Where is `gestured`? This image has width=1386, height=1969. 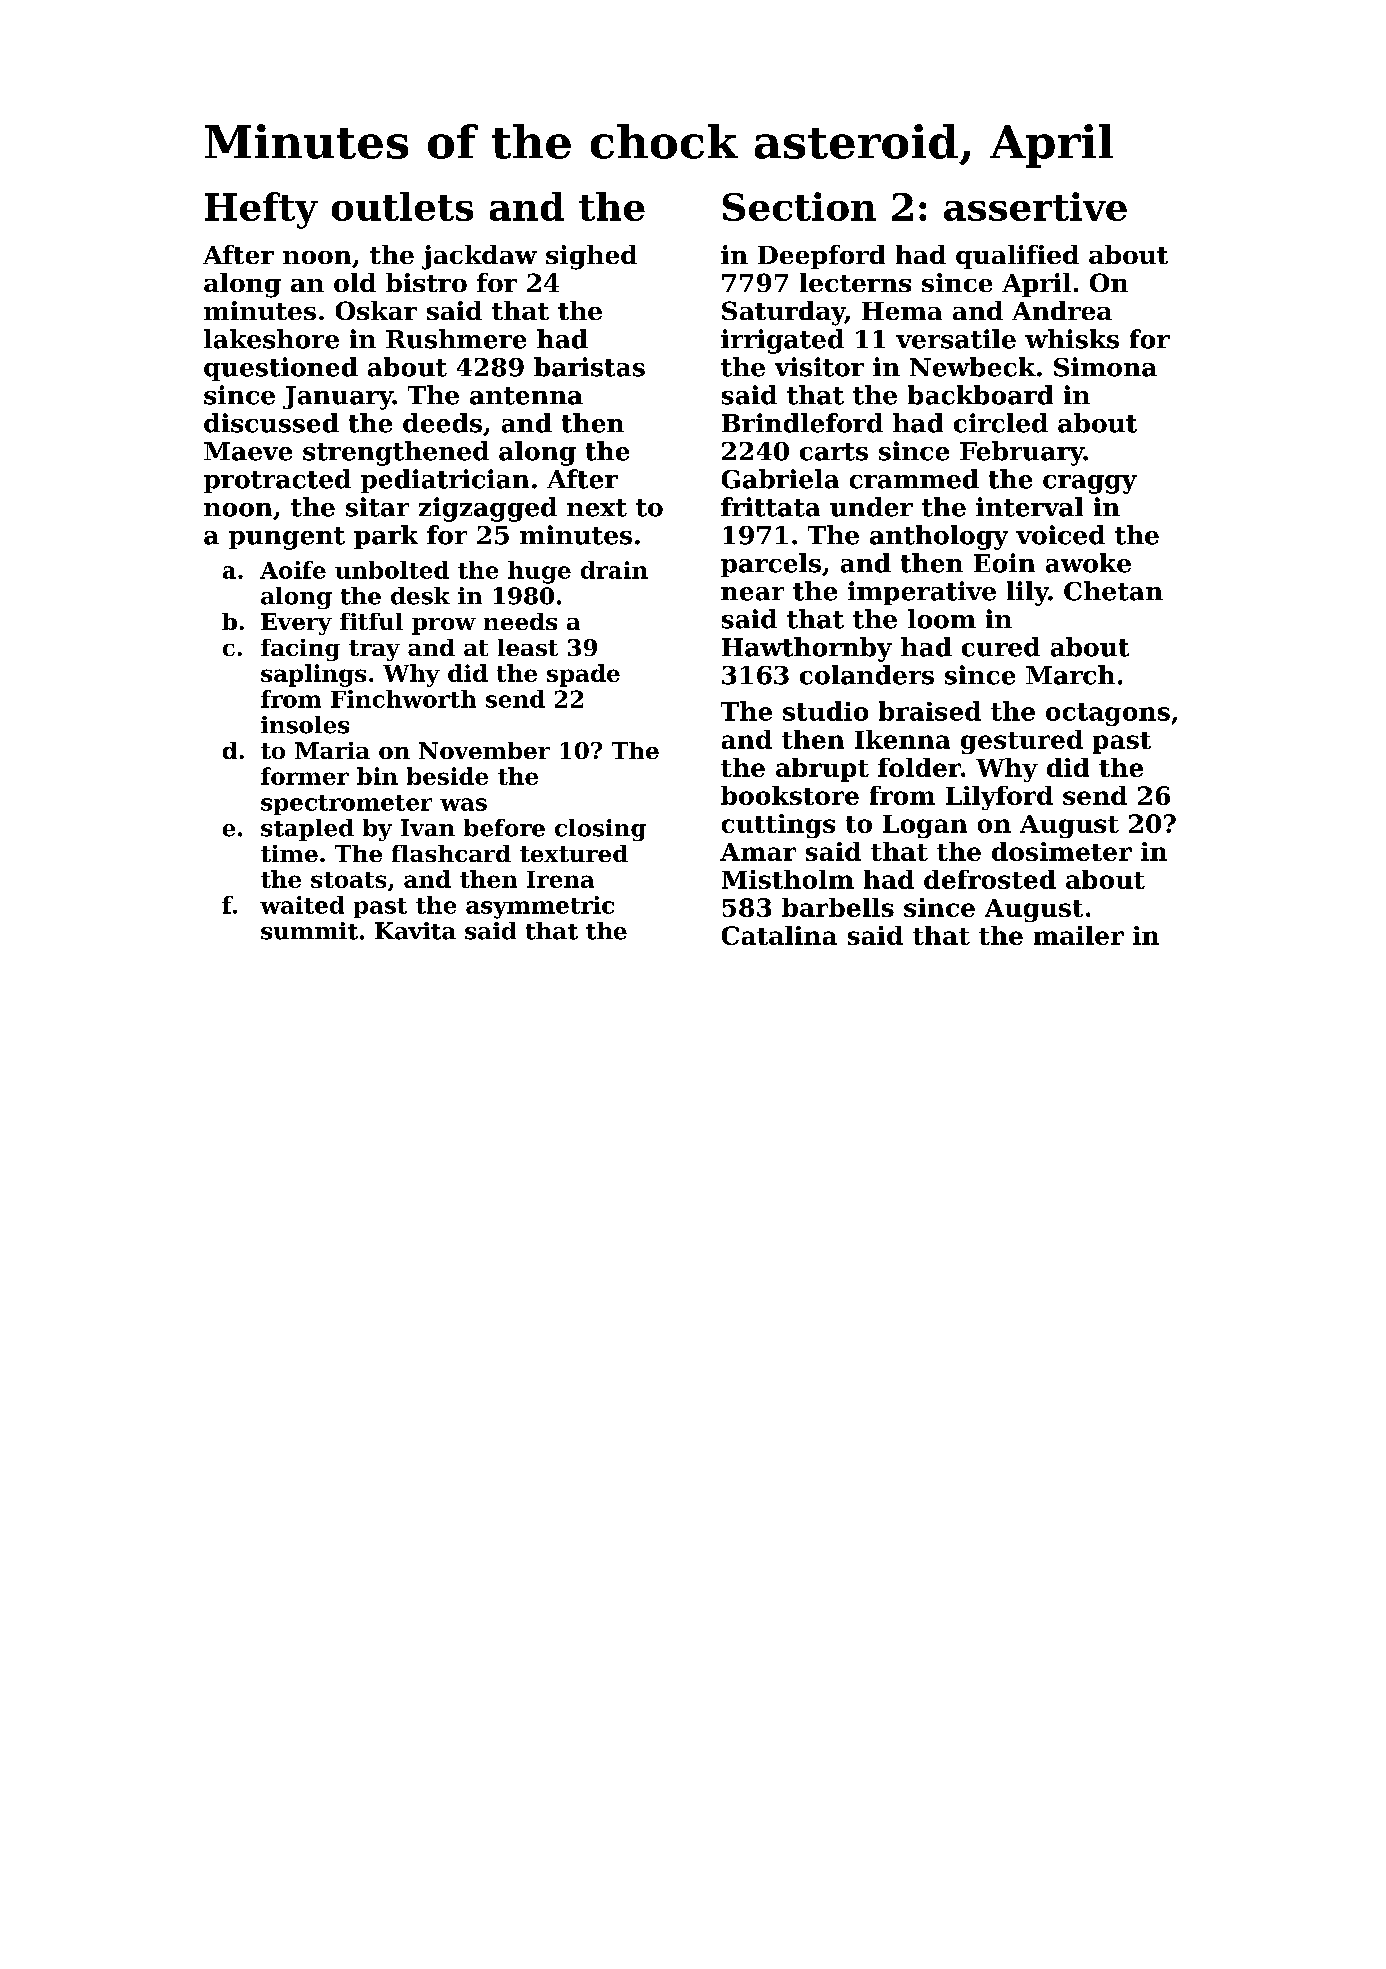 gestured is located at coordinates (1022, 742).
